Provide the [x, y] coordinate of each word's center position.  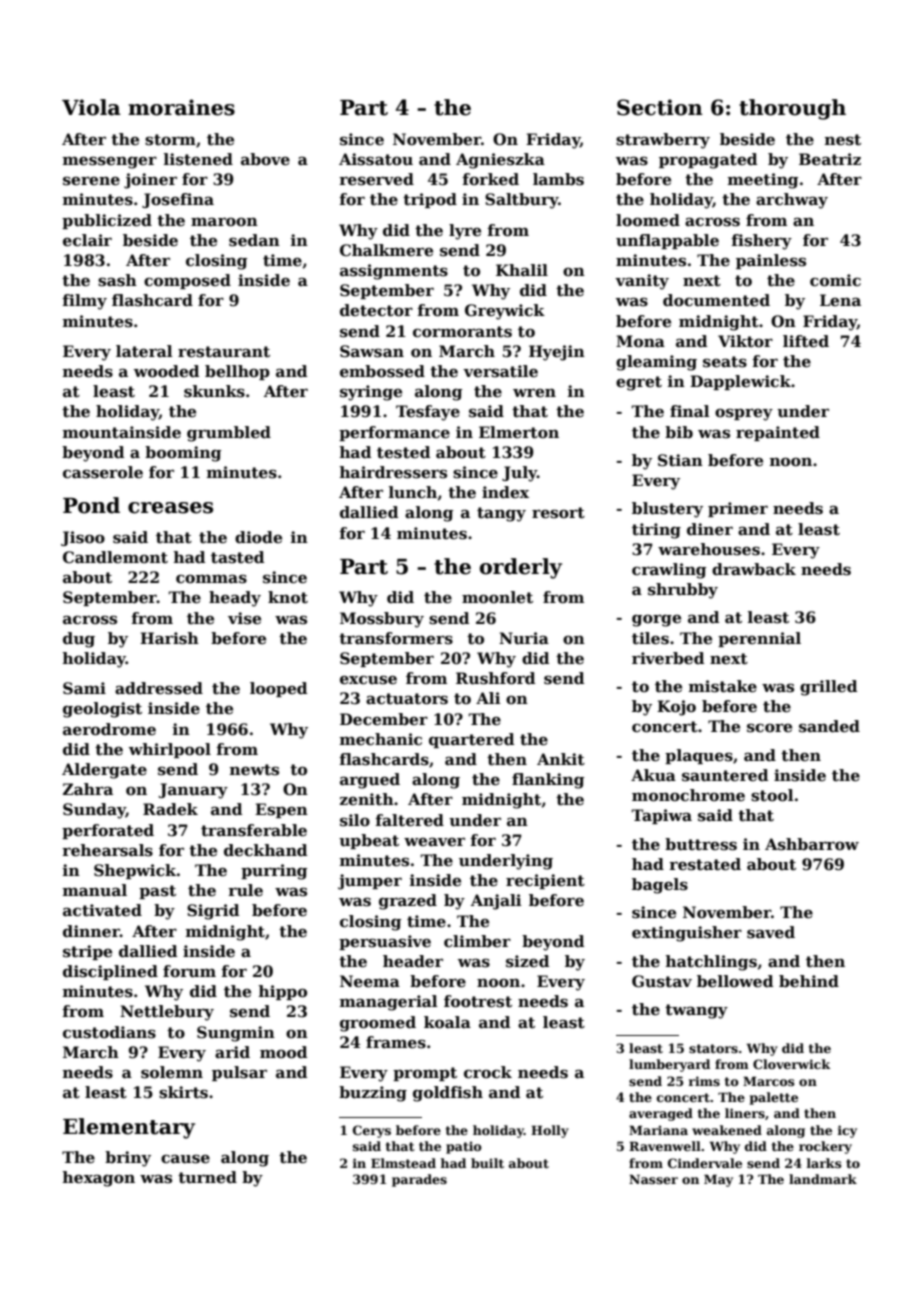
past [157, 892]
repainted [778, 433]
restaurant [224, 352]
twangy [696, 1011]
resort [558, 513]
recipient [545, 881]
